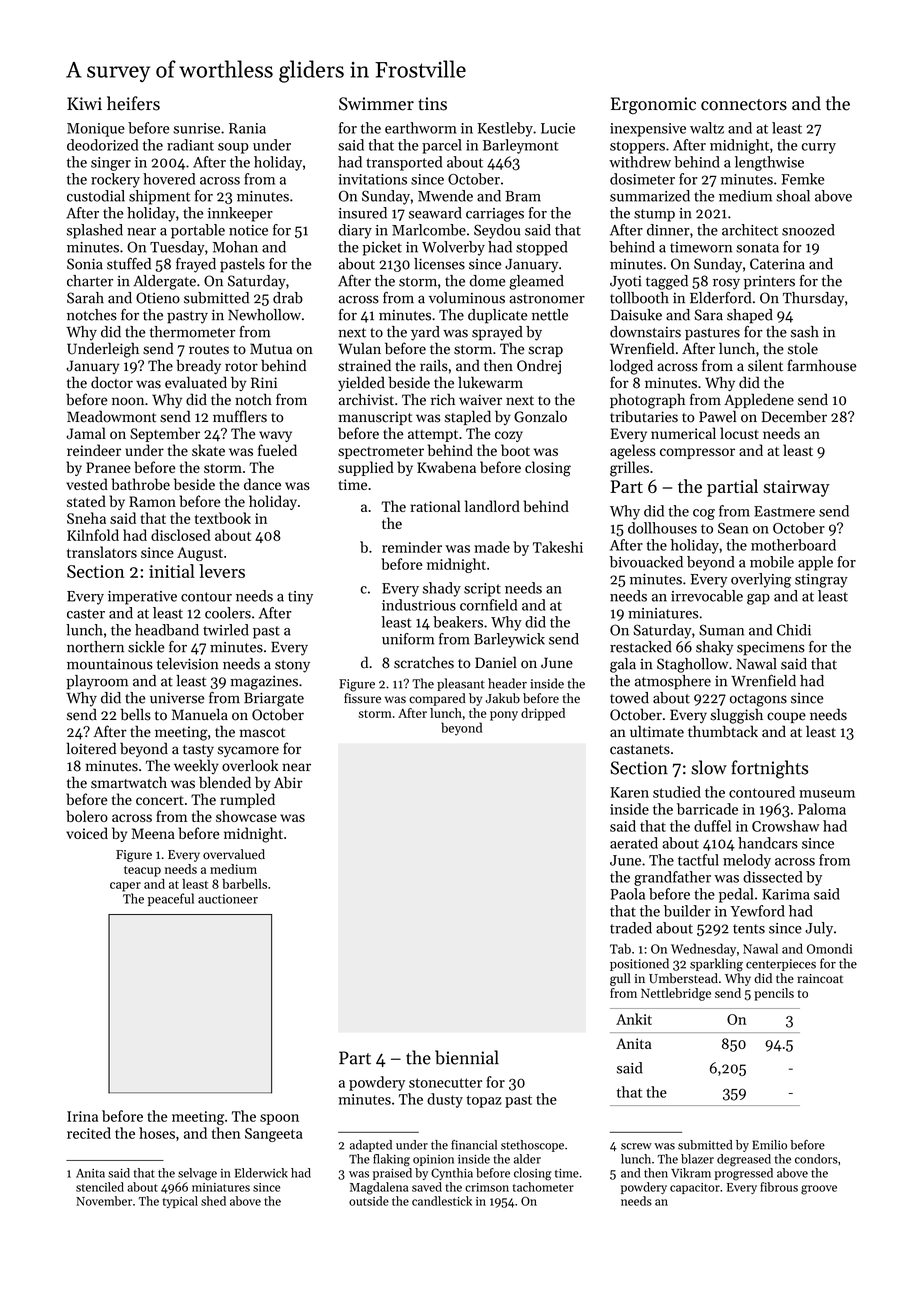 The image size is (924, 1308). Describe the element at coordinates (261, 1173) in the screenshot. I see `Elderwick` at that location.
